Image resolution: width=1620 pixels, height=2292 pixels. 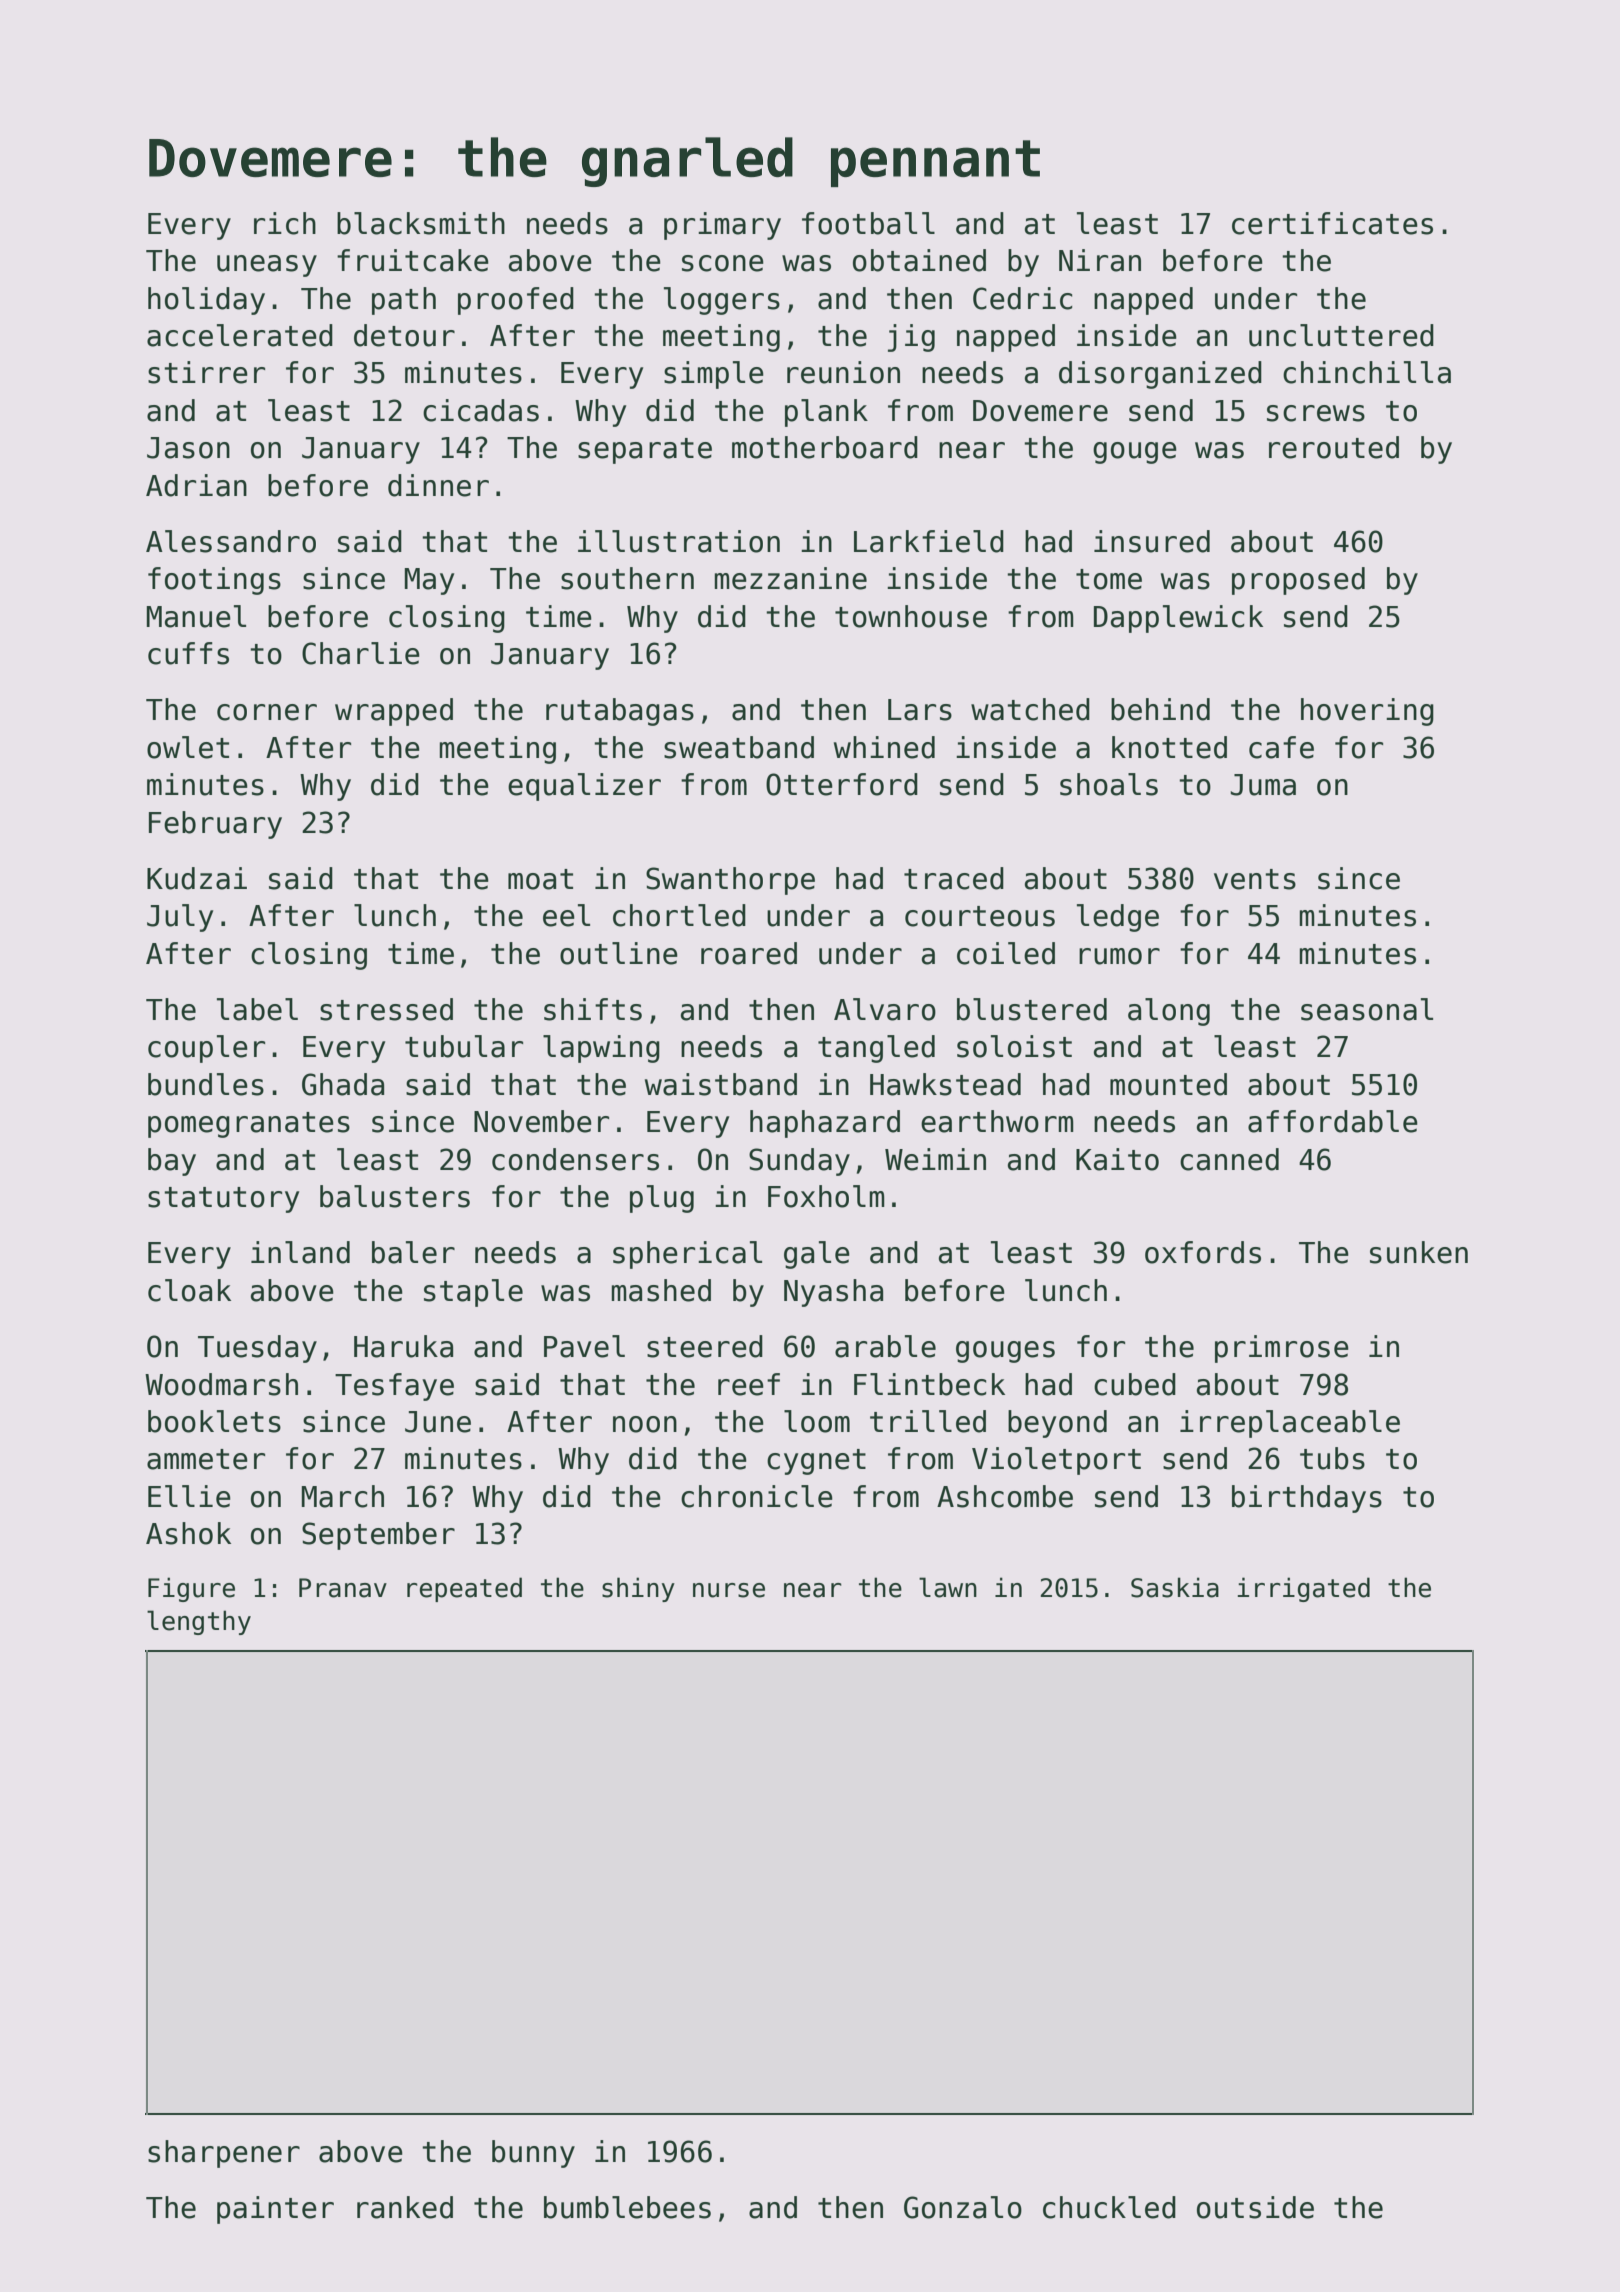 I want to click on repeated, so click(x=464, y=1589).
